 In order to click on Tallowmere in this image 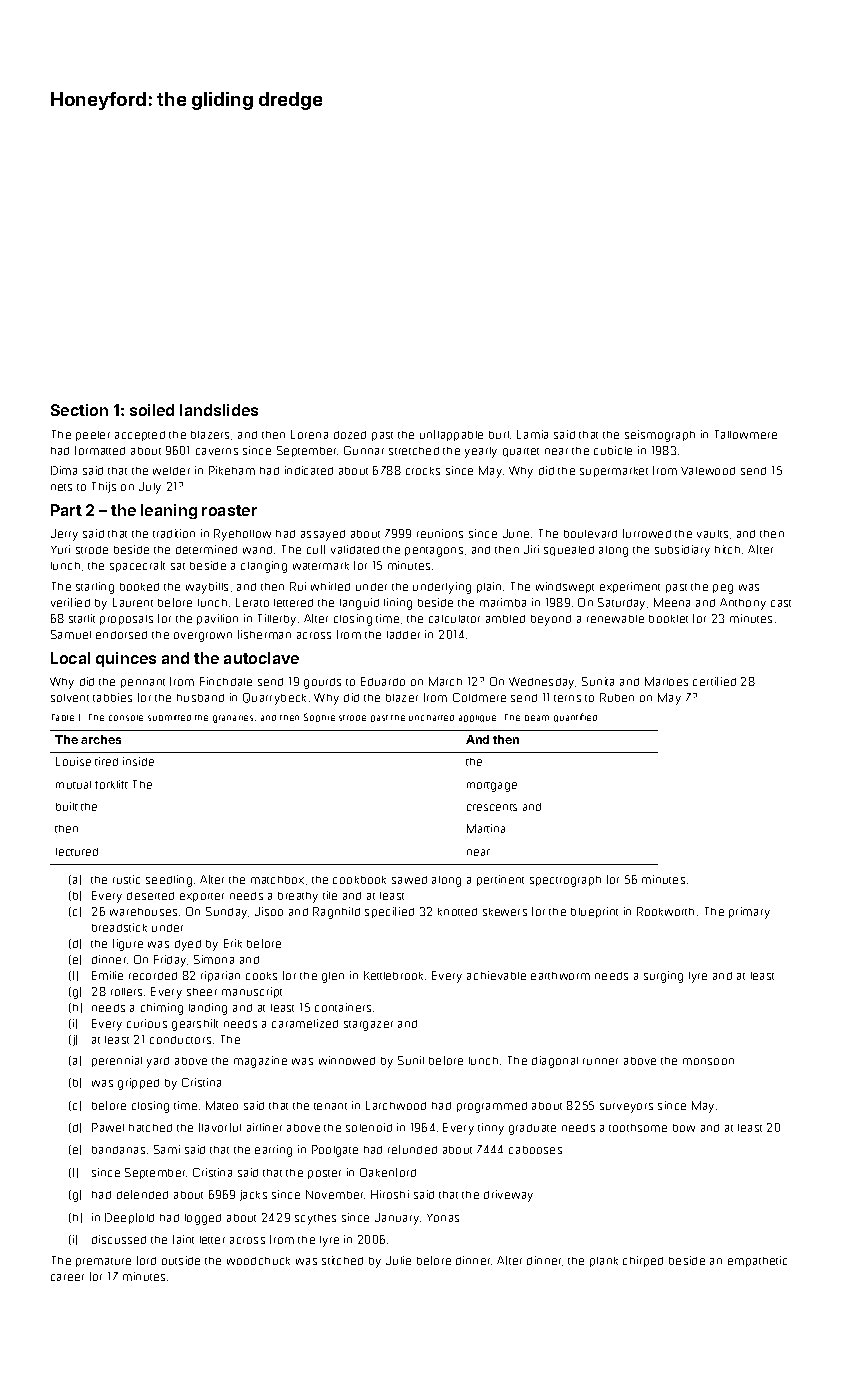, I will do `click(746, 434)`.
